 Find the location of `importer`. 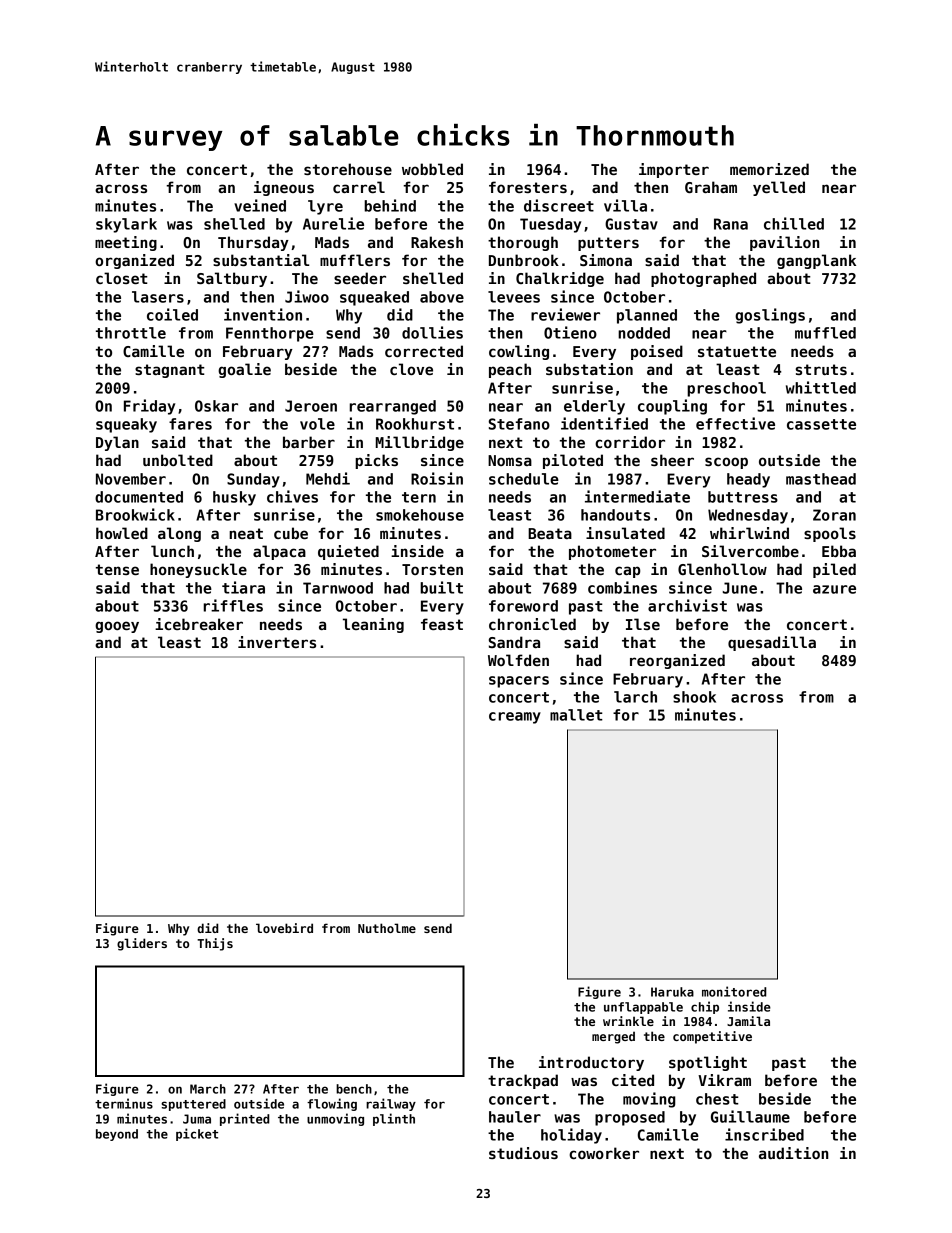

importer is located at coordinates (674, 170).
